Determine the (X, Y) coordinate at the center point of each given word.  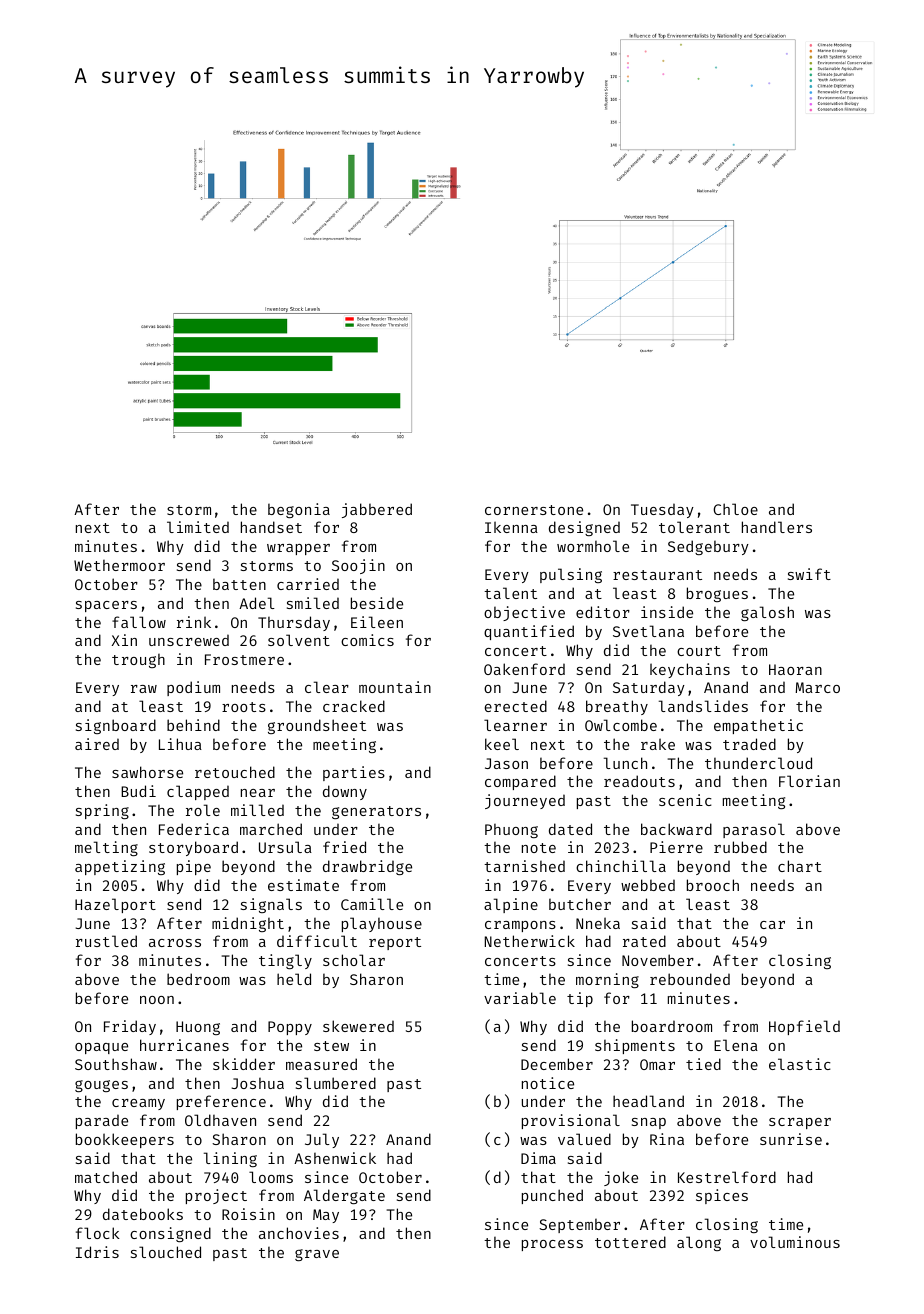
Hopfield (804, 1027)
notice (548, 1083)
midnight (248, 924)
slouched (166, 1252)
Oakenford (524, 669)
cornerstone (534, 510)
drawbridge (367, 867)
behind (193, 725)
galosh (767, 613)
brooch (713, 885)
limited (198, 527)
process (552, 1245)
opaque (101, 1048)
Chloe (735, 509)
